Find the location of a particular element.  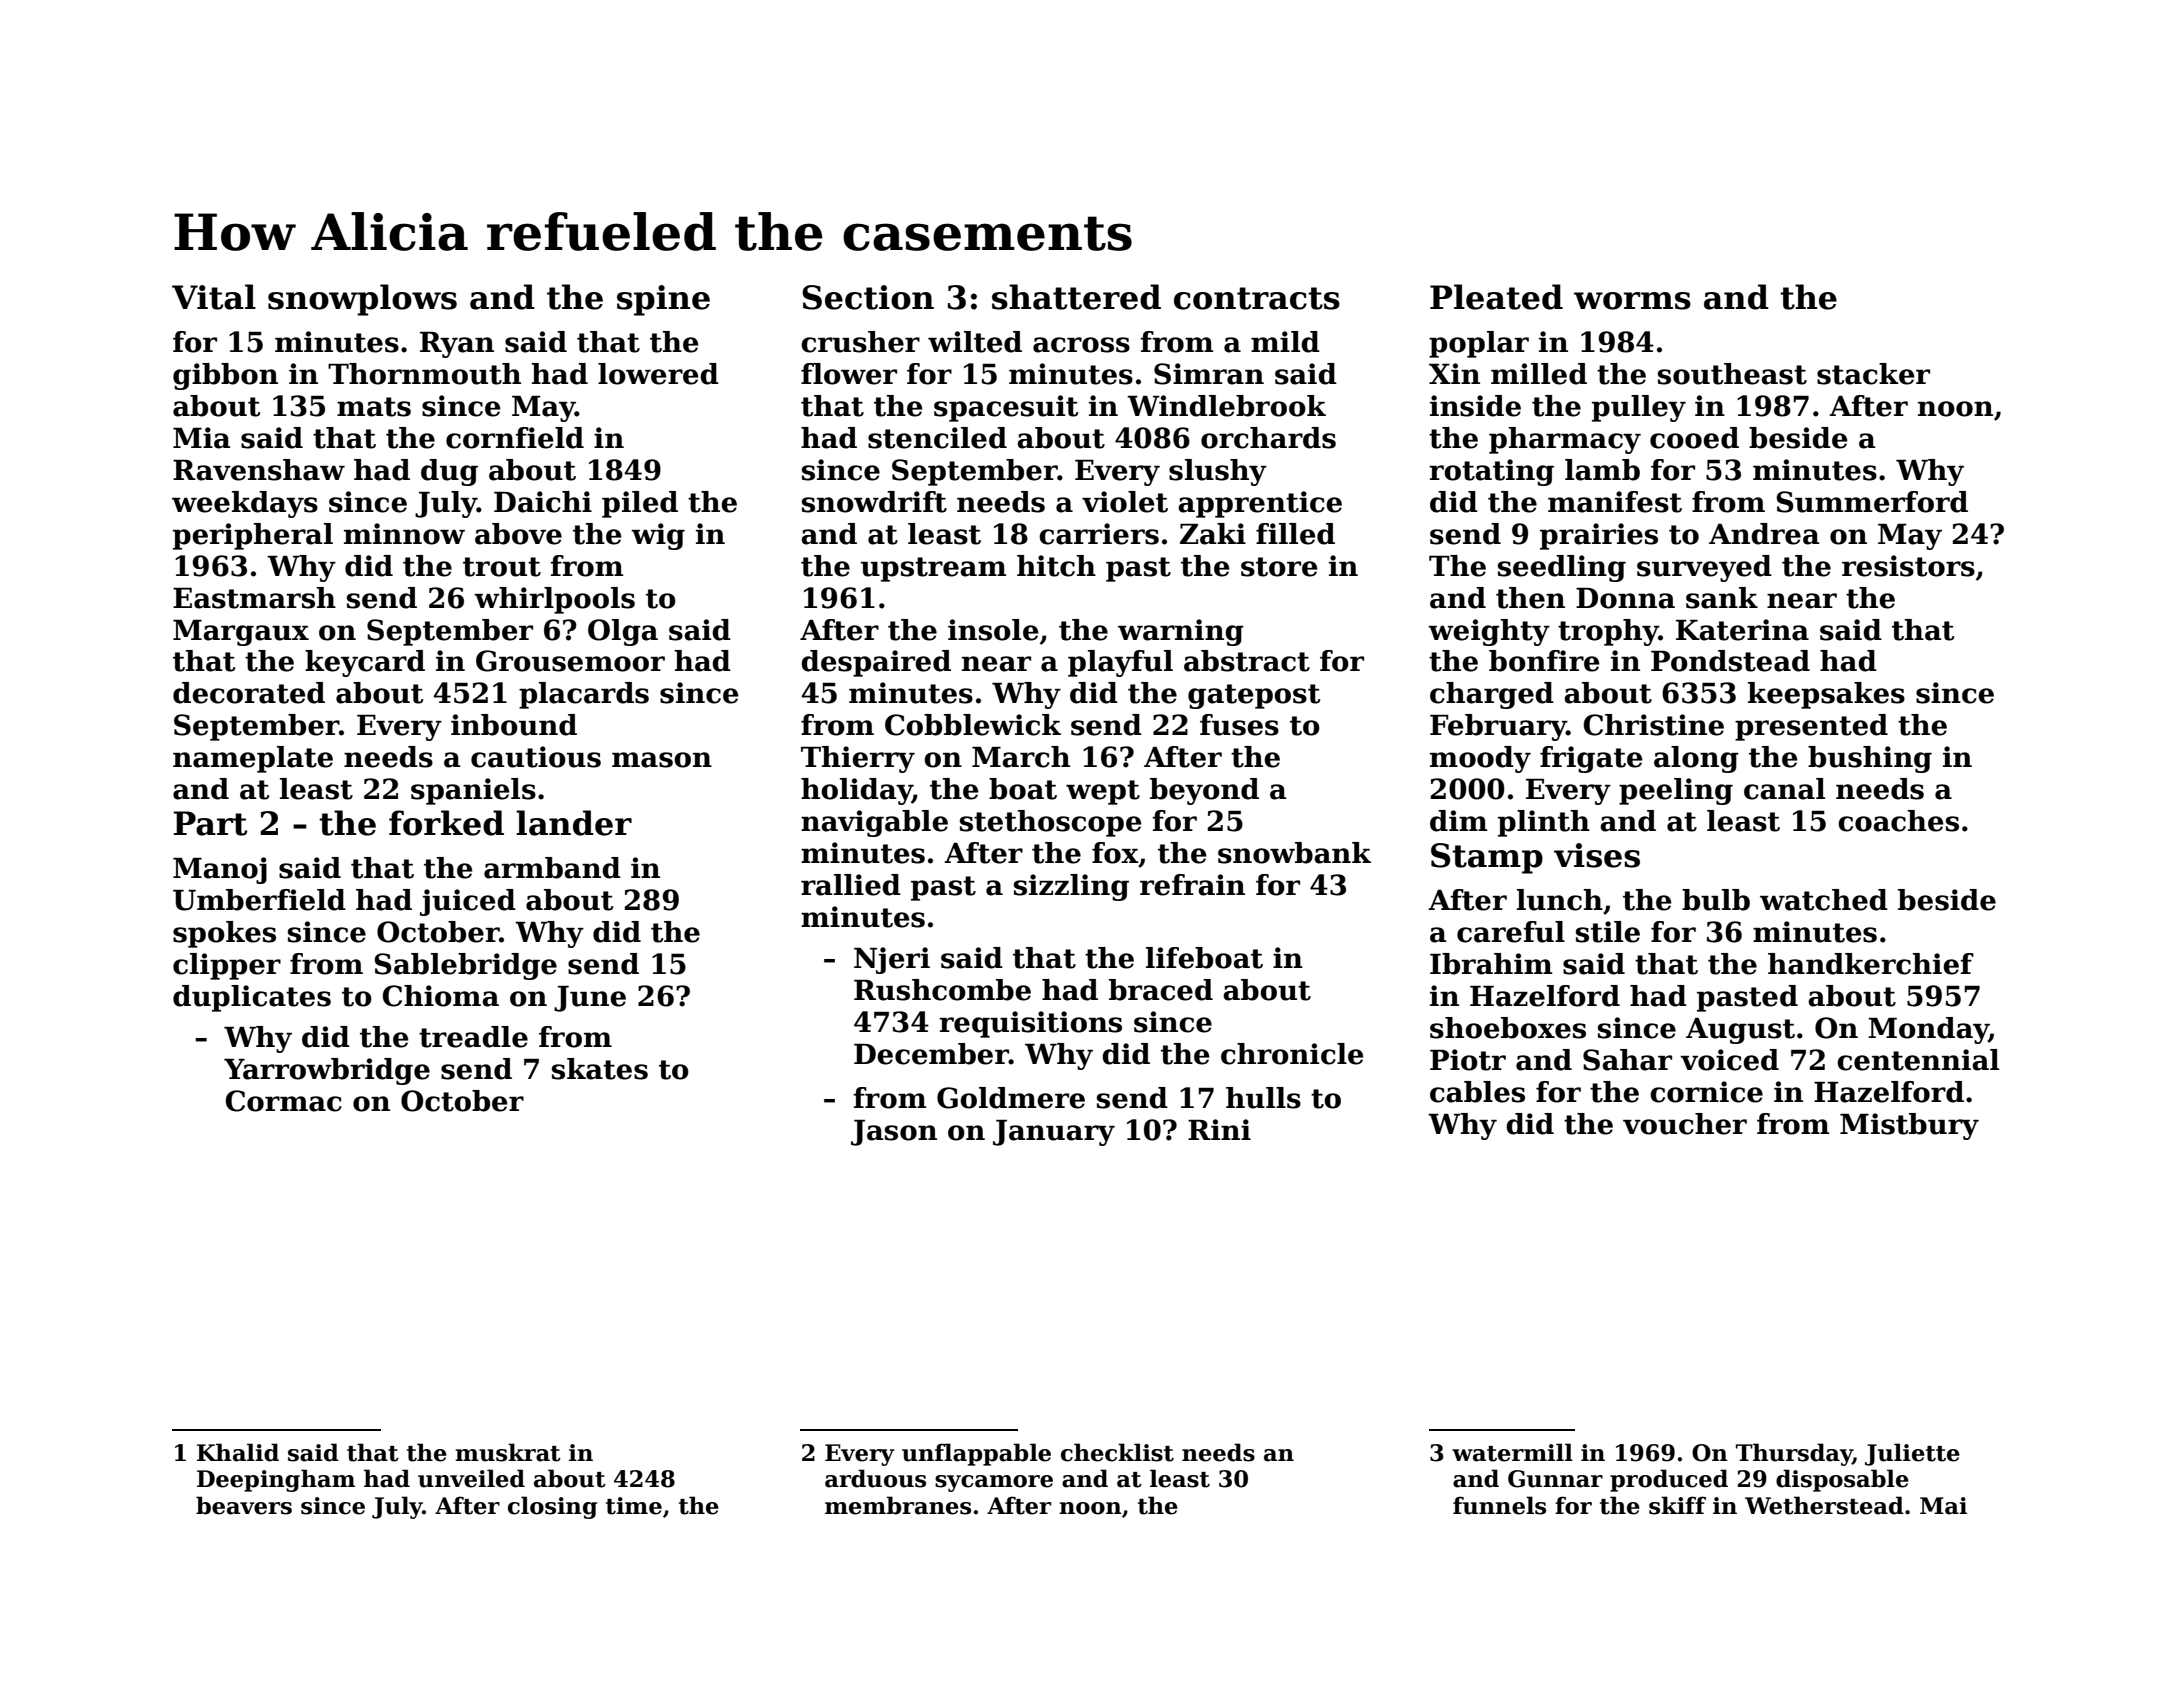

August is located at coordinates (1740, 1031).
